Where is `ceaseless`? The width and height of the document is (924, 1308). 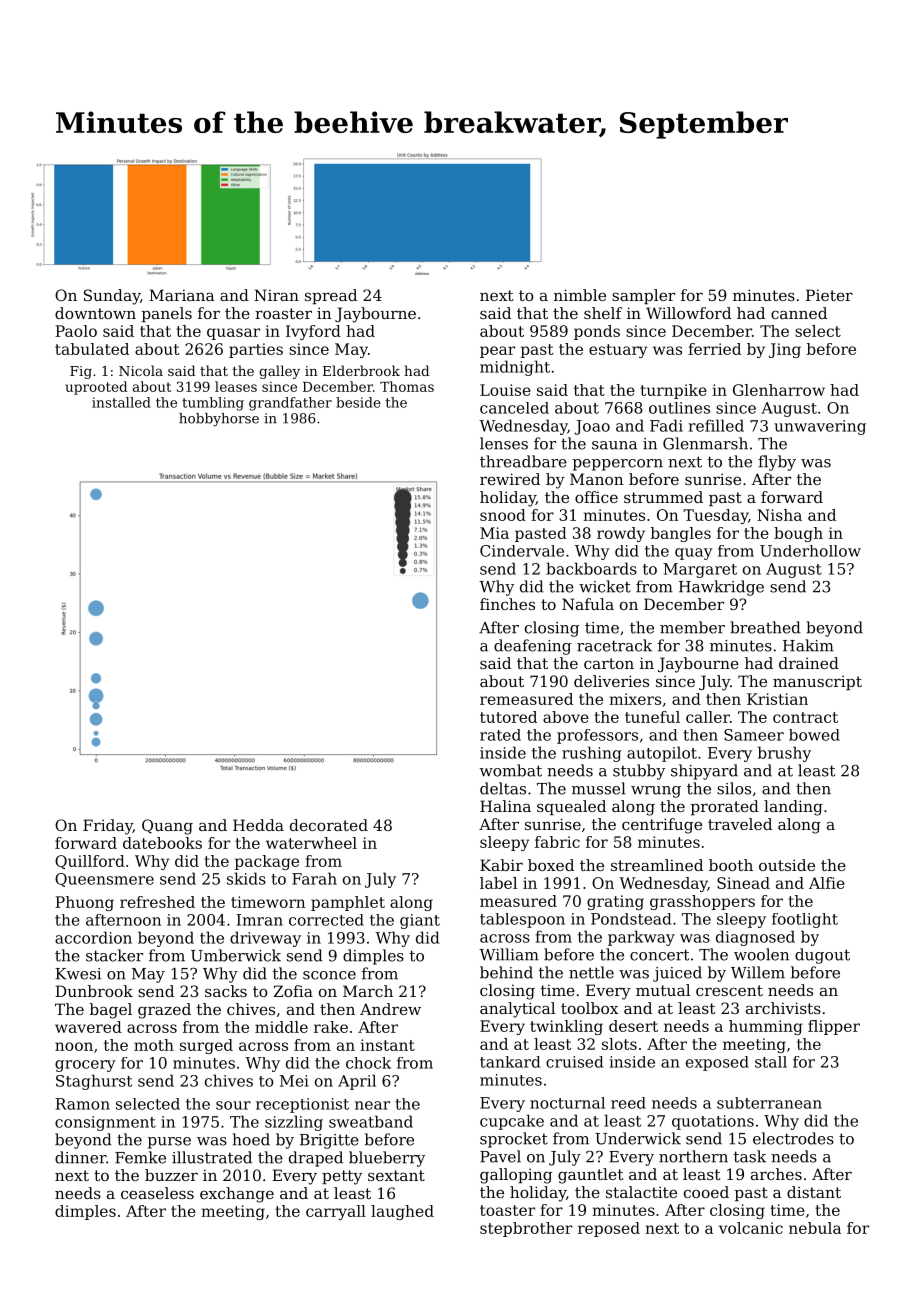 ceaseless is located at coordinates (157, 1193).
